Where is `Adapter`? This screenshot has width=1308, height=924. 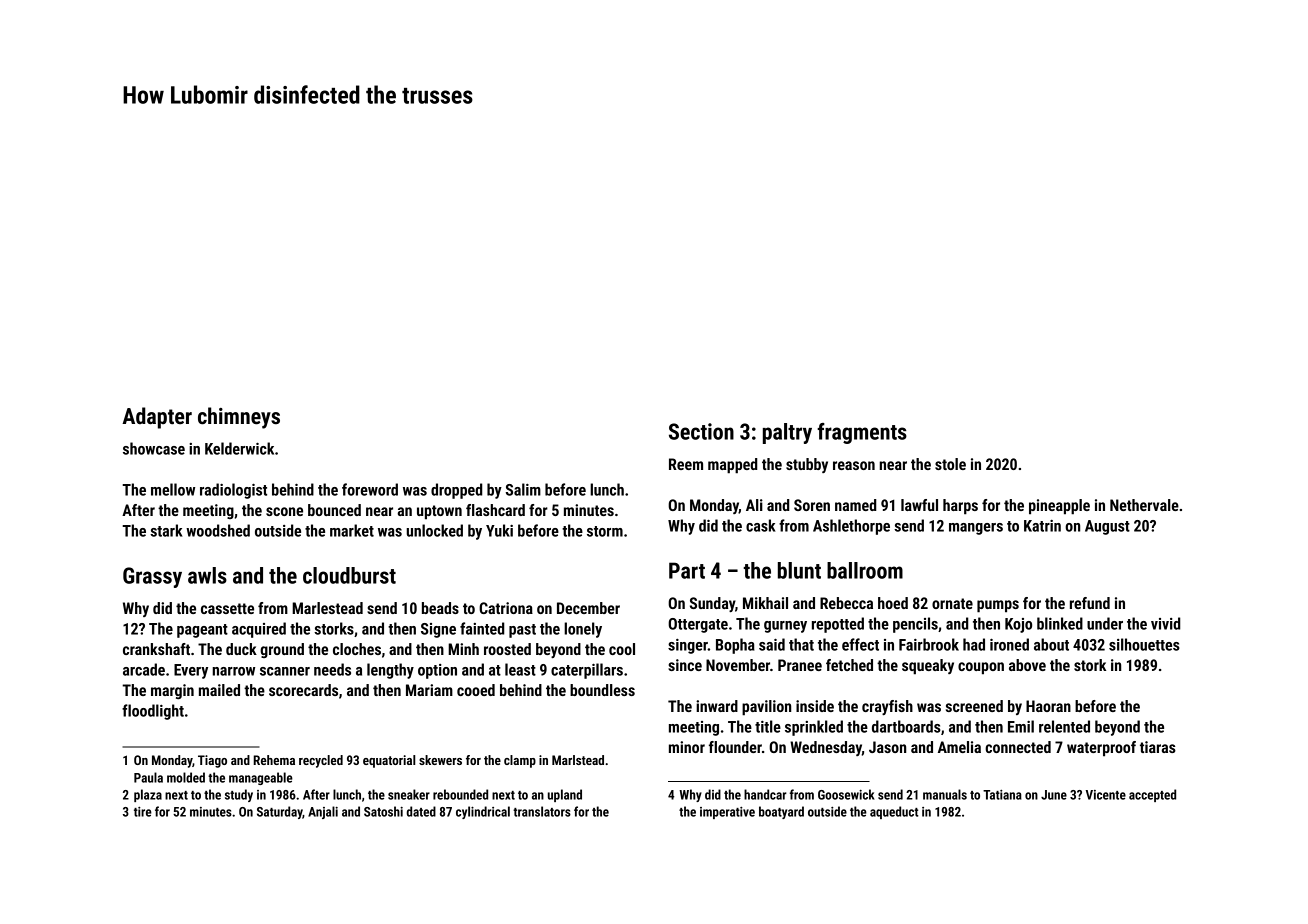 Adapter is located at coordinates (157, 418).
